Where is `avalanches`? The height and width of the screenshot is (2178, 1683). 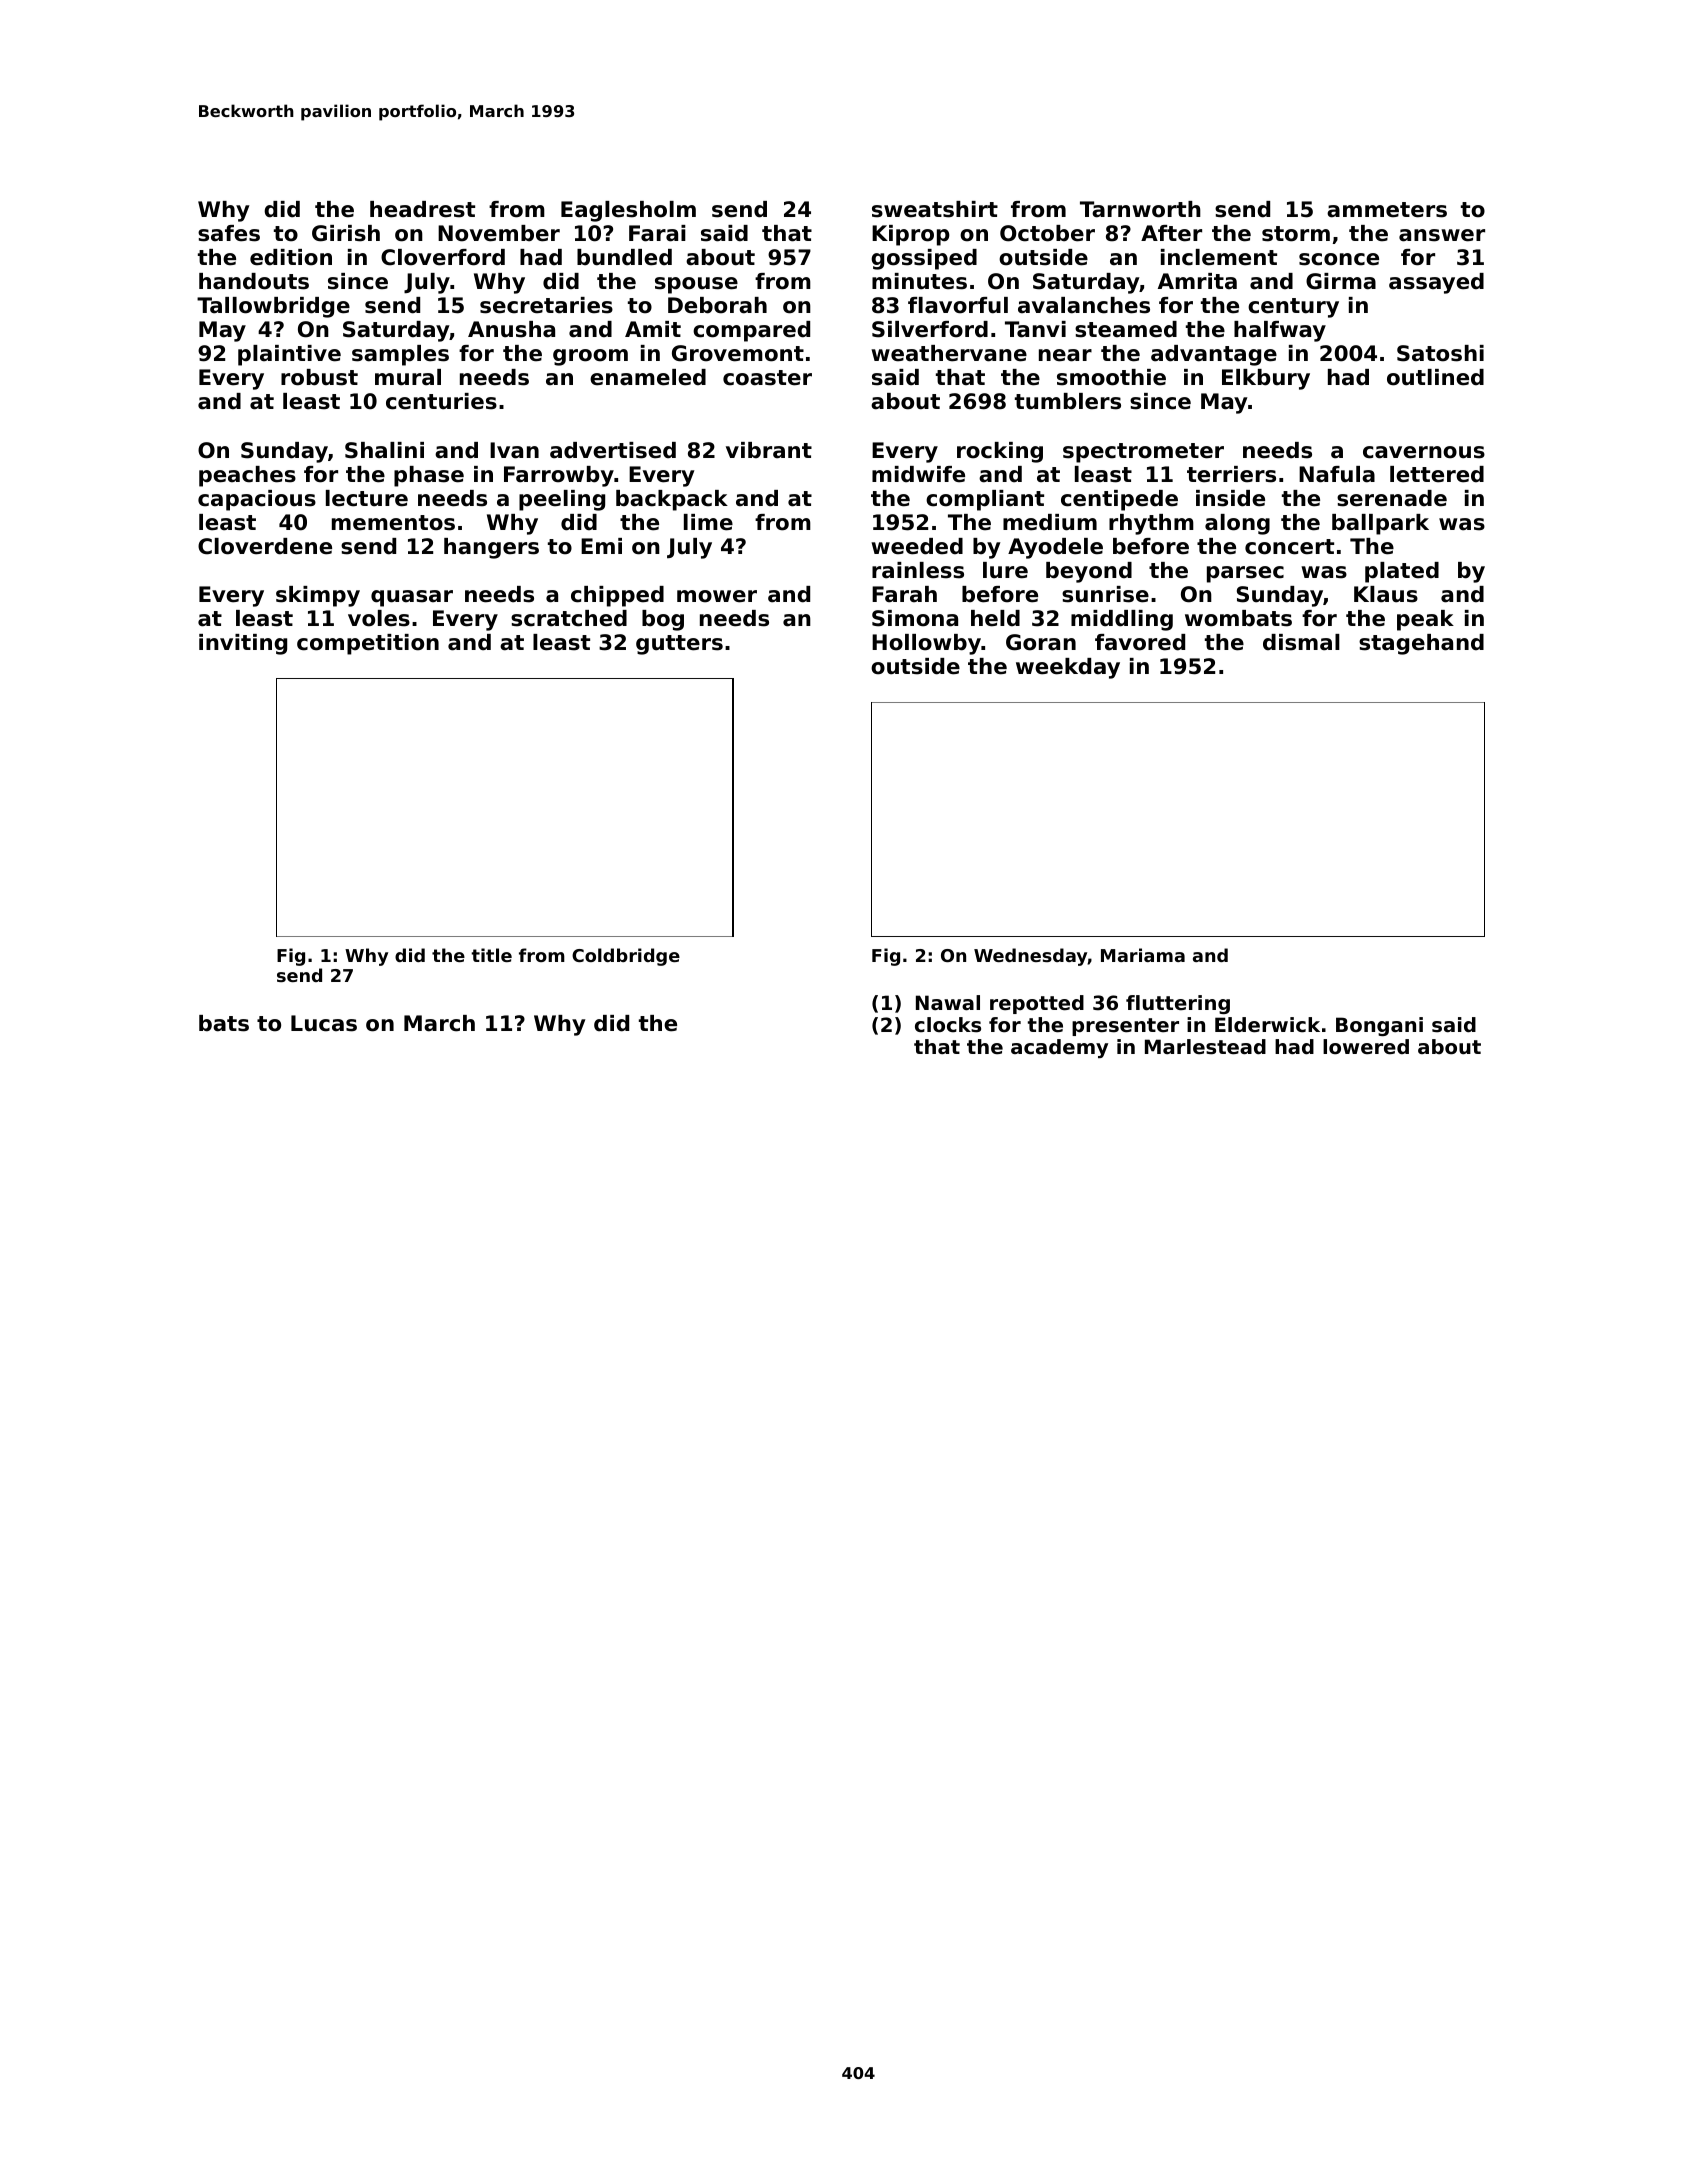
avalanches is located at coordinates (1084, 305).
